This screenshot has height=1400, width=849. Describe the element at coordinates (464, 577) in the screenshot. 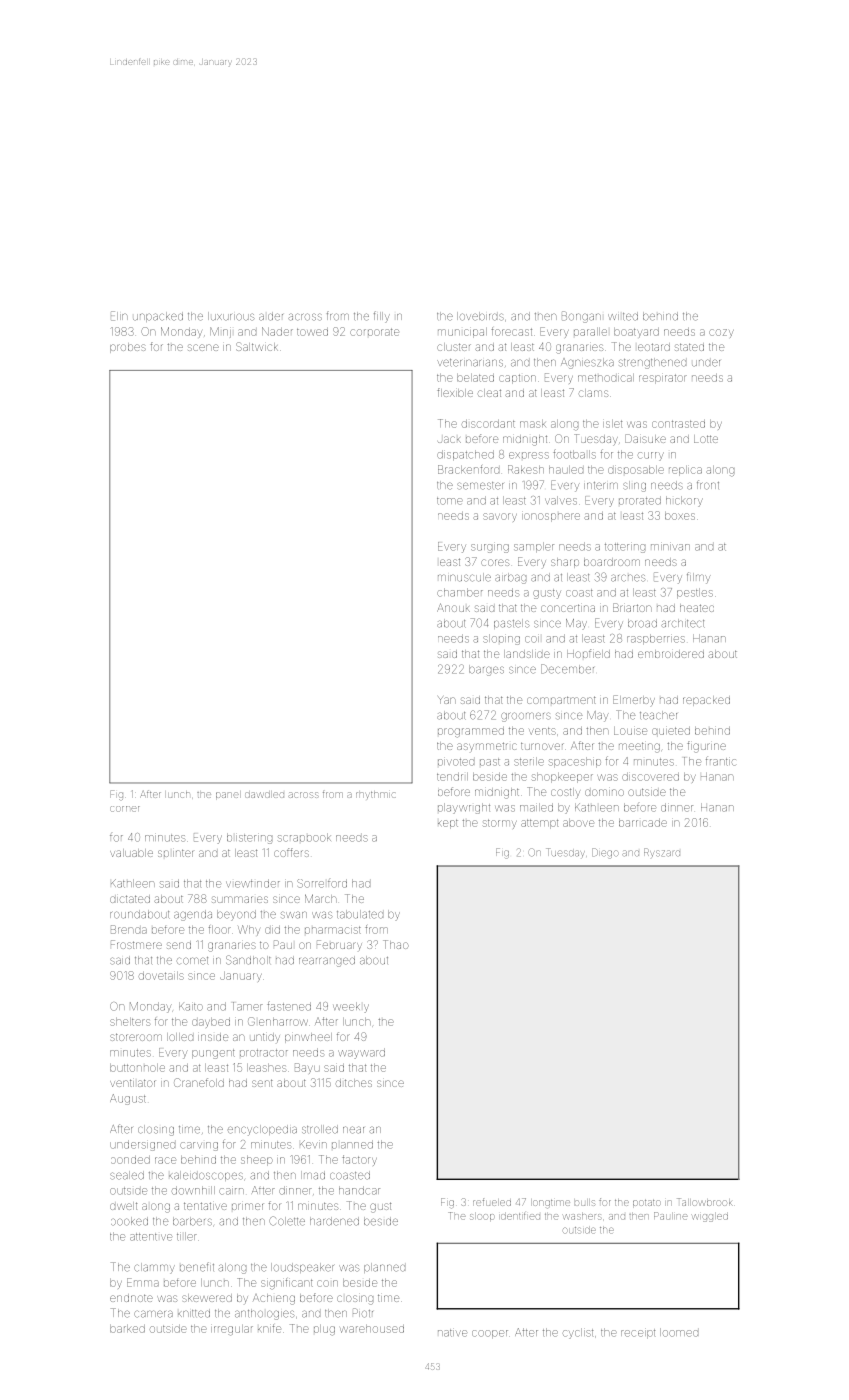

I see `minuscule` at that location.
